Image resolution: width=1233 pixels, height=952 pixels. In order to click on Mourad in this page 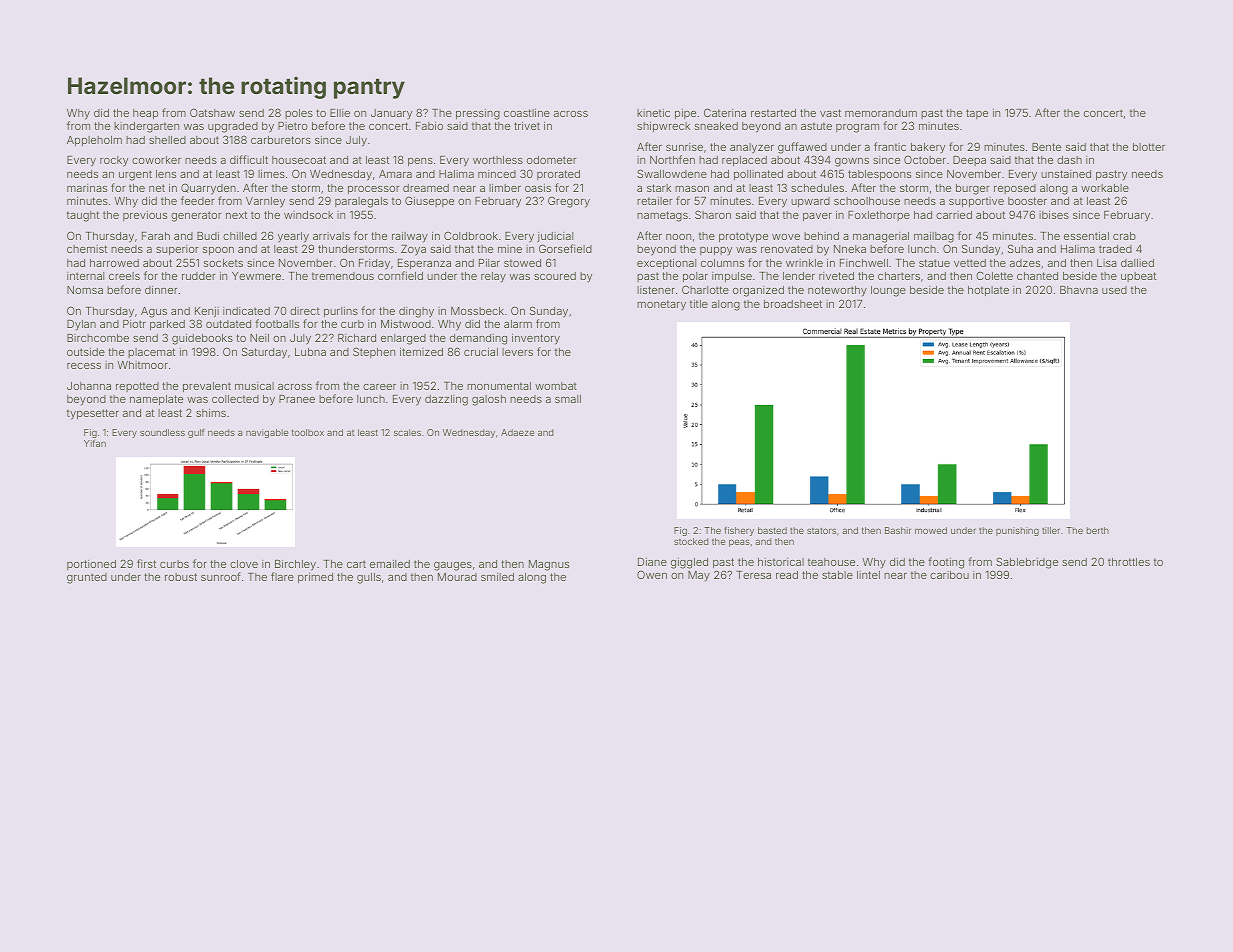, I will do `click(457, 577)`.
